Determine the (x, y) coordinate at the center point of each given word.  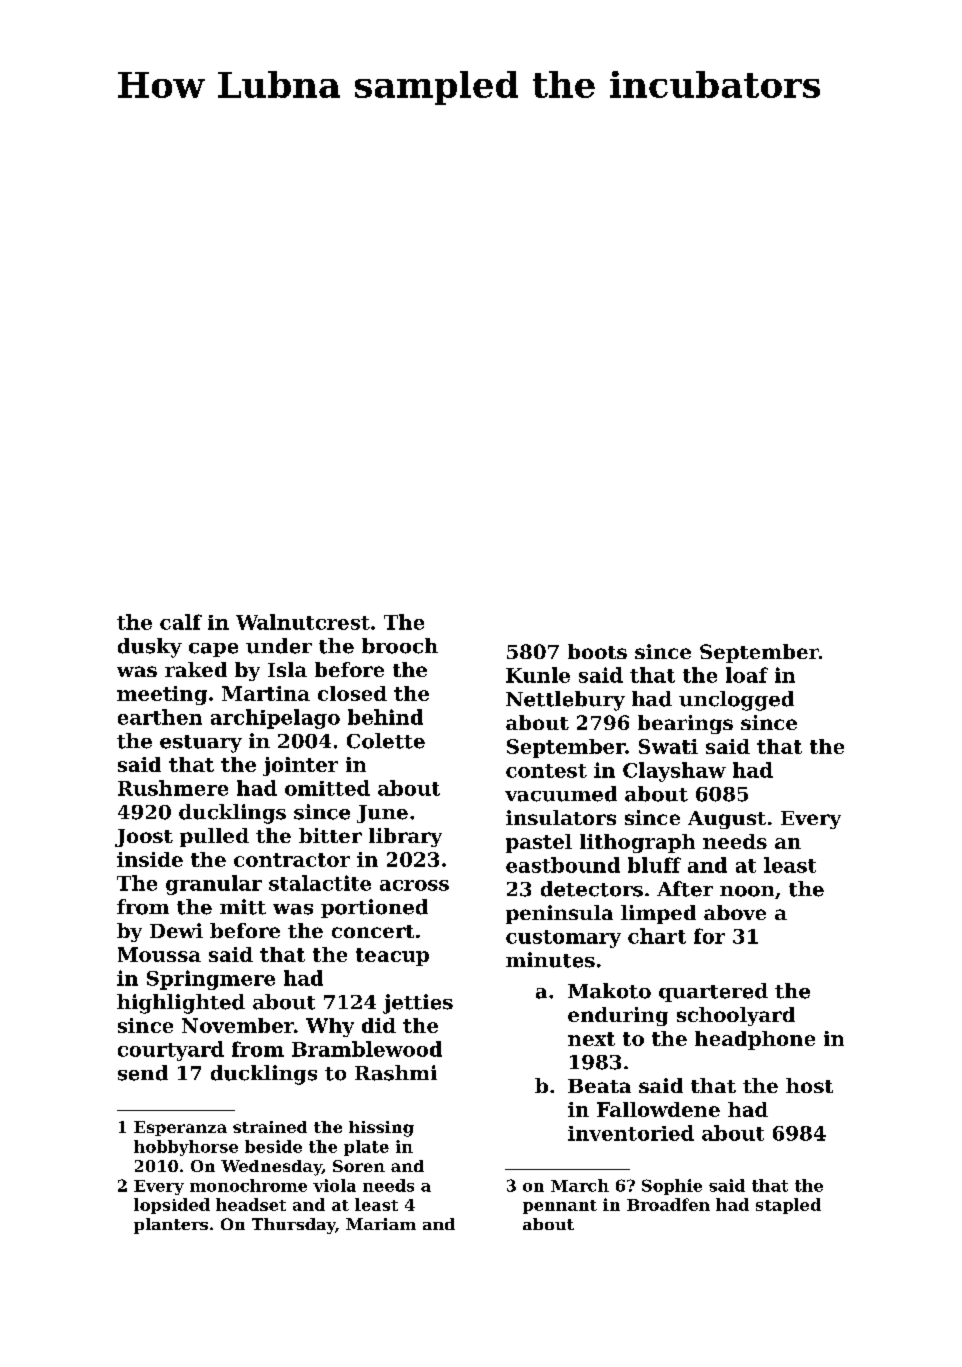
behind (385, 717)
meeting (162, 695)
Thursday (293, 1226)
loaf (747, 675)
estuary (201, 744)
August (727, 820)
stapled (788, 1206)
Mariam (381, 1224)
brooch (400, 646)
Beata (599, 1086)
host (809, 1085)
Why (330, 1027)
